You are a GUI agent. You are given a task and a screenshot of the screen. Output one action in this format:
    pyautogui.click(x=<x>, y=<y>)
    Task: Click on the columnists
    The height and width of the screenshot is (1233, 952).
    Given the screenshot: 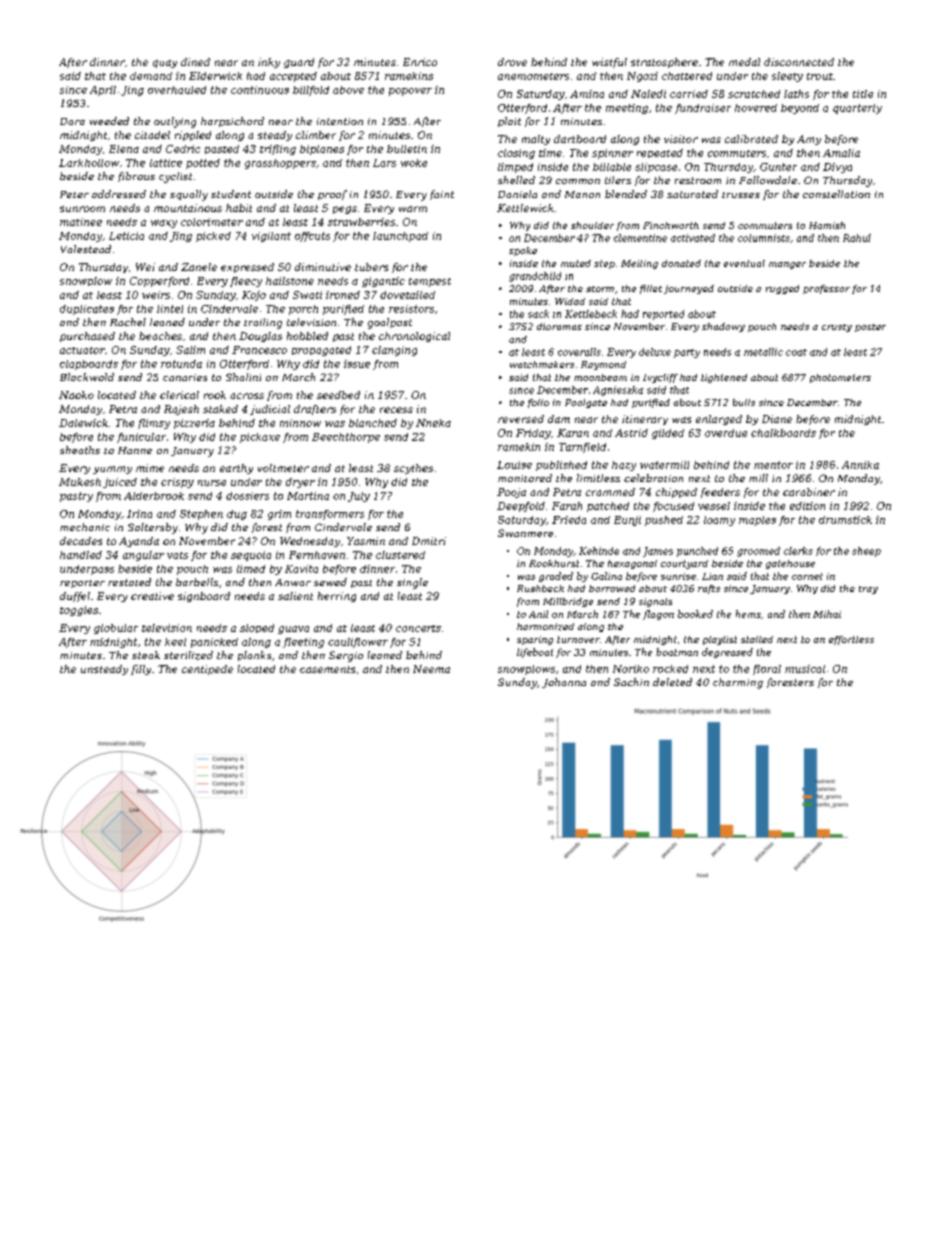 What is the action you would take?
    pyautogui.click(x=764, y=238)
